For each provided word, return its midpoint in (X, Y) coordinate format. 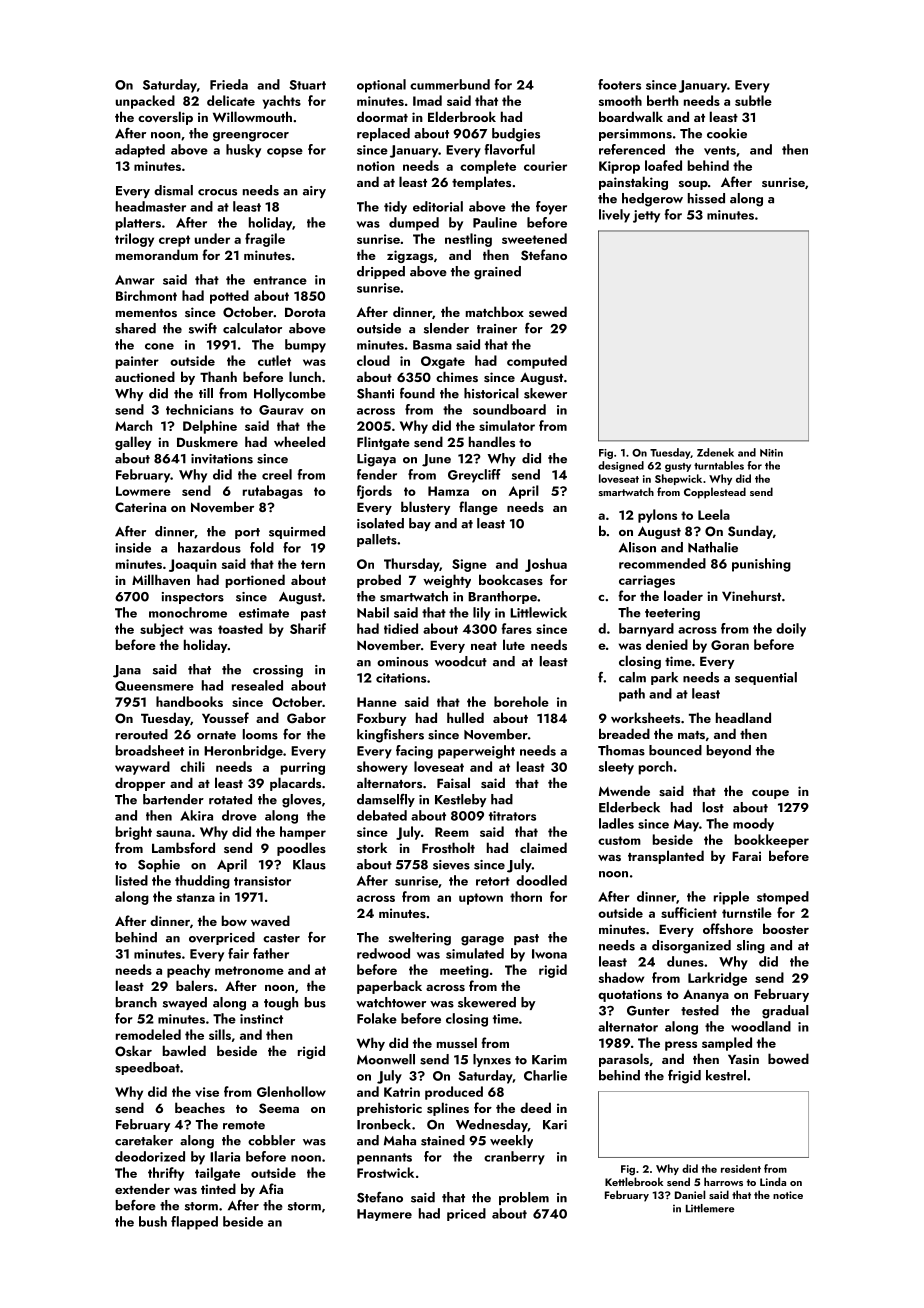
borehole (521, 701)
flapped (194, 1223)
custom (619, 840)
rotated (230, 799)
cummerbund (450, 84)
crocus (217, 192)
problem (524, 1198)
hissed (706, 198)
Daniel (690, 1194)
